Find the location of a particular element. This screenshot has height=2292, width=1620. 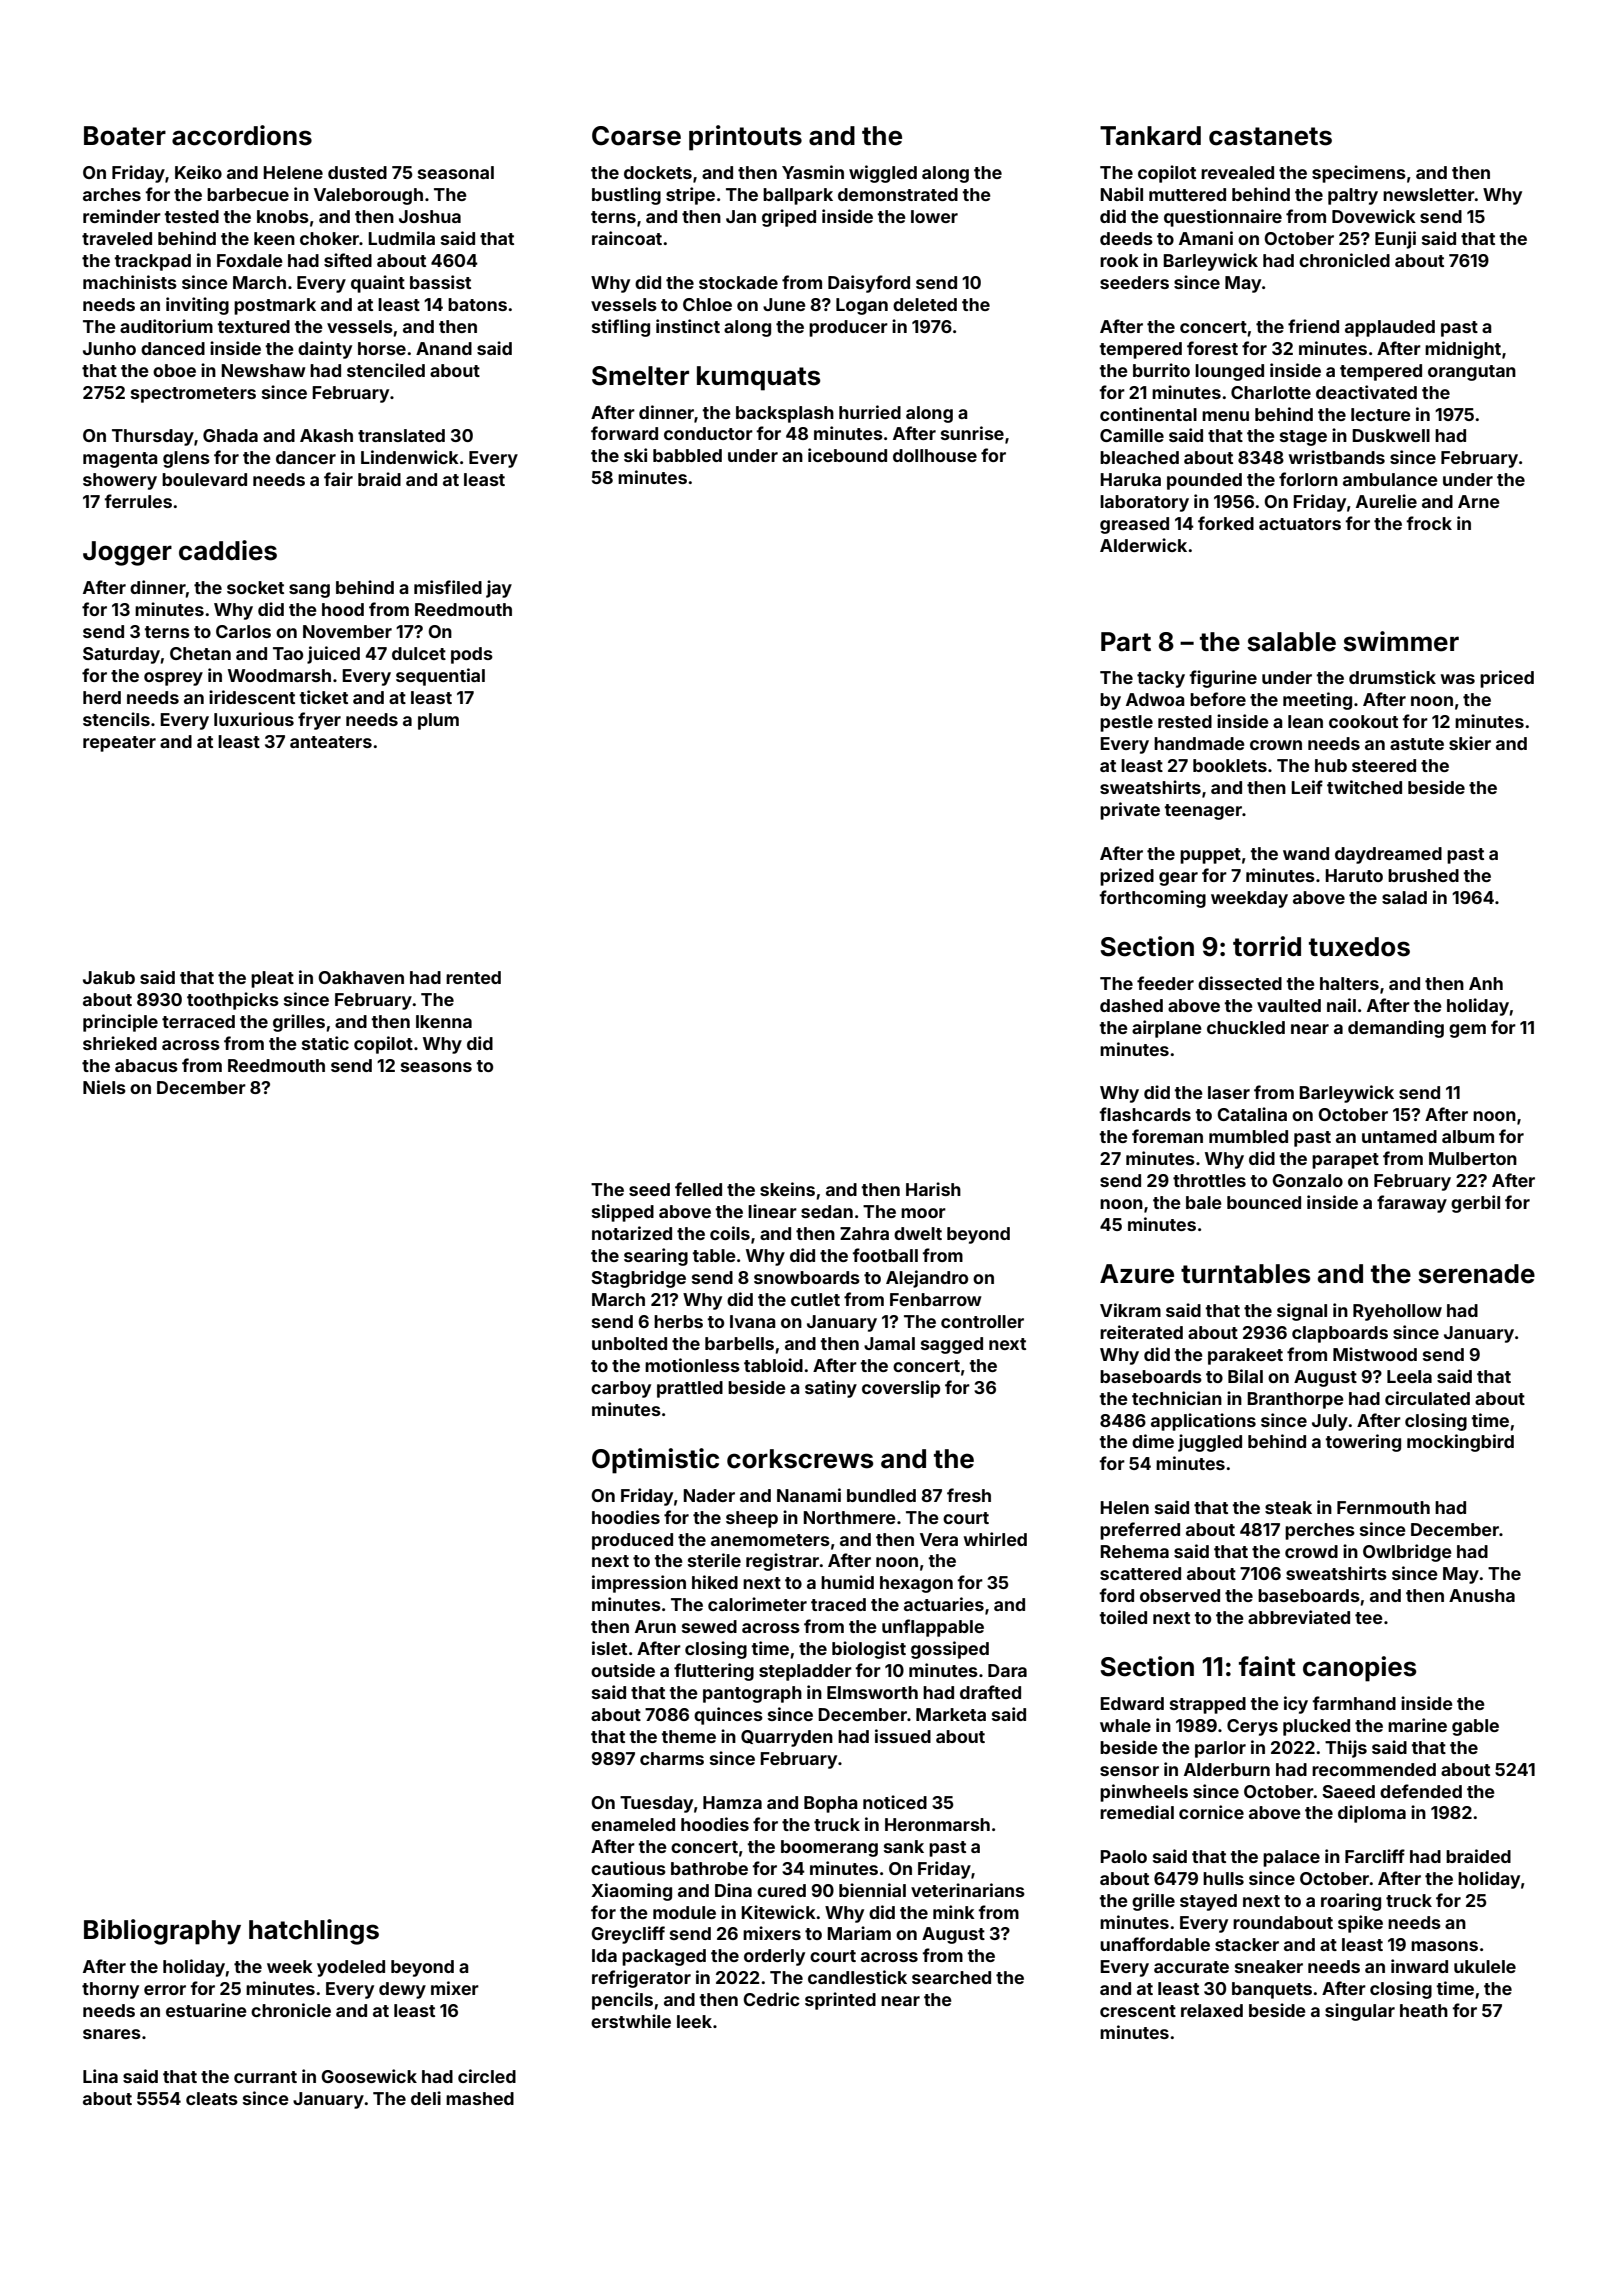

Niels is located at coordinates (104, 1087).
